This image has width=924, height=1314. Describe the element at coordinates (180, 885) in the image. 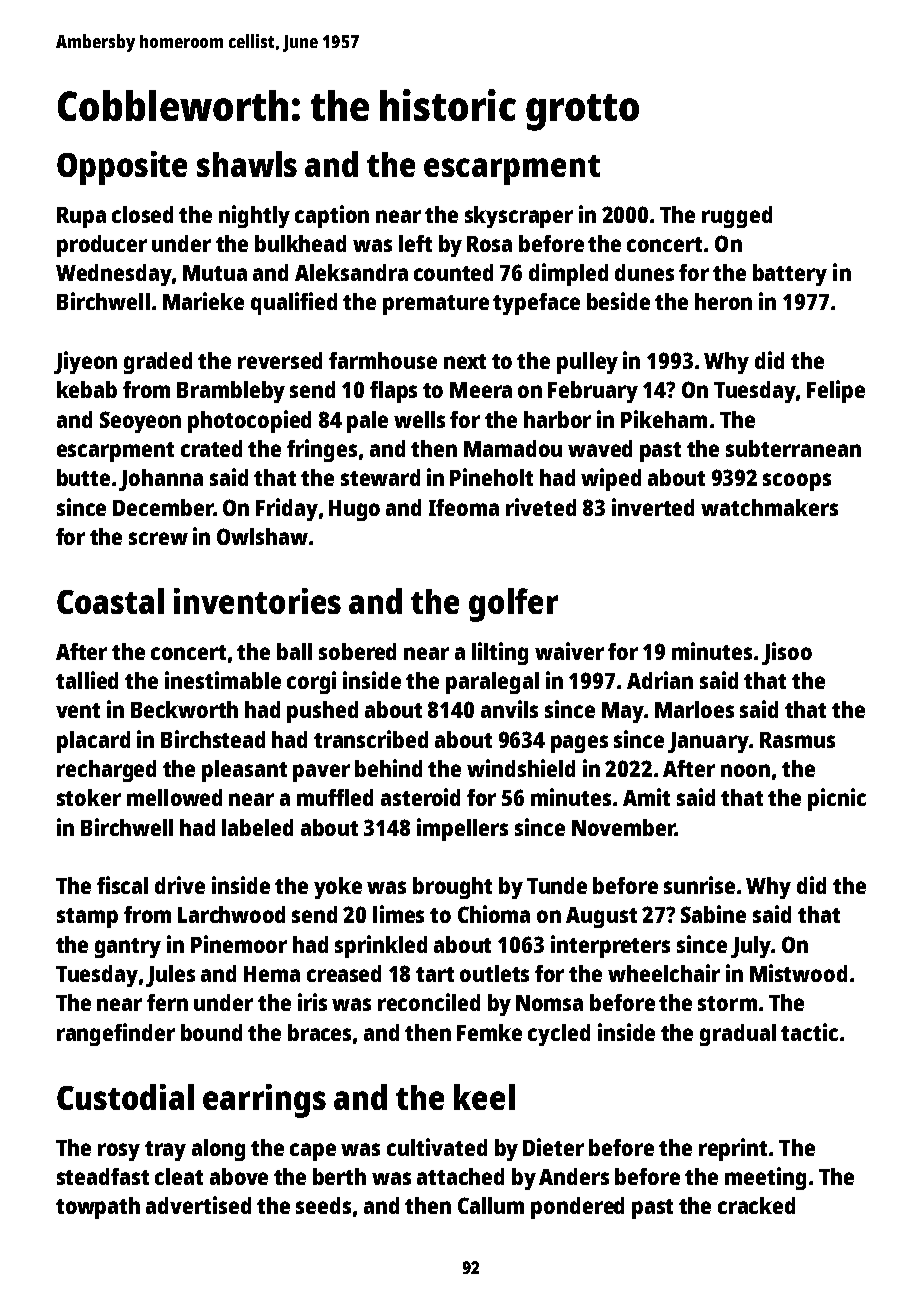

I see `drive` at that location.
